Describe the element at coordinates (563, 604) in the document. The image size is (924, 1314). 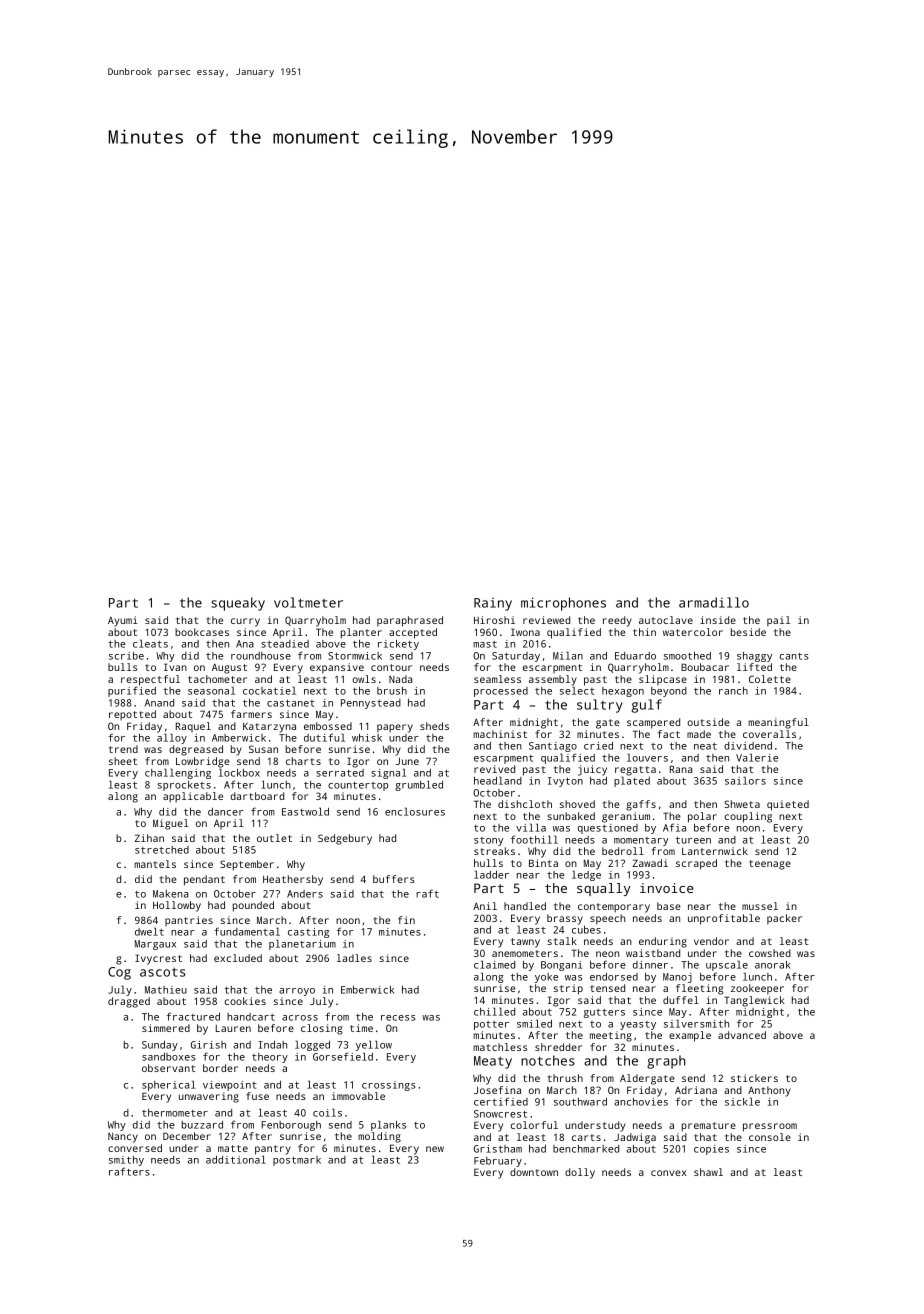
I see `microphones` at that location.
